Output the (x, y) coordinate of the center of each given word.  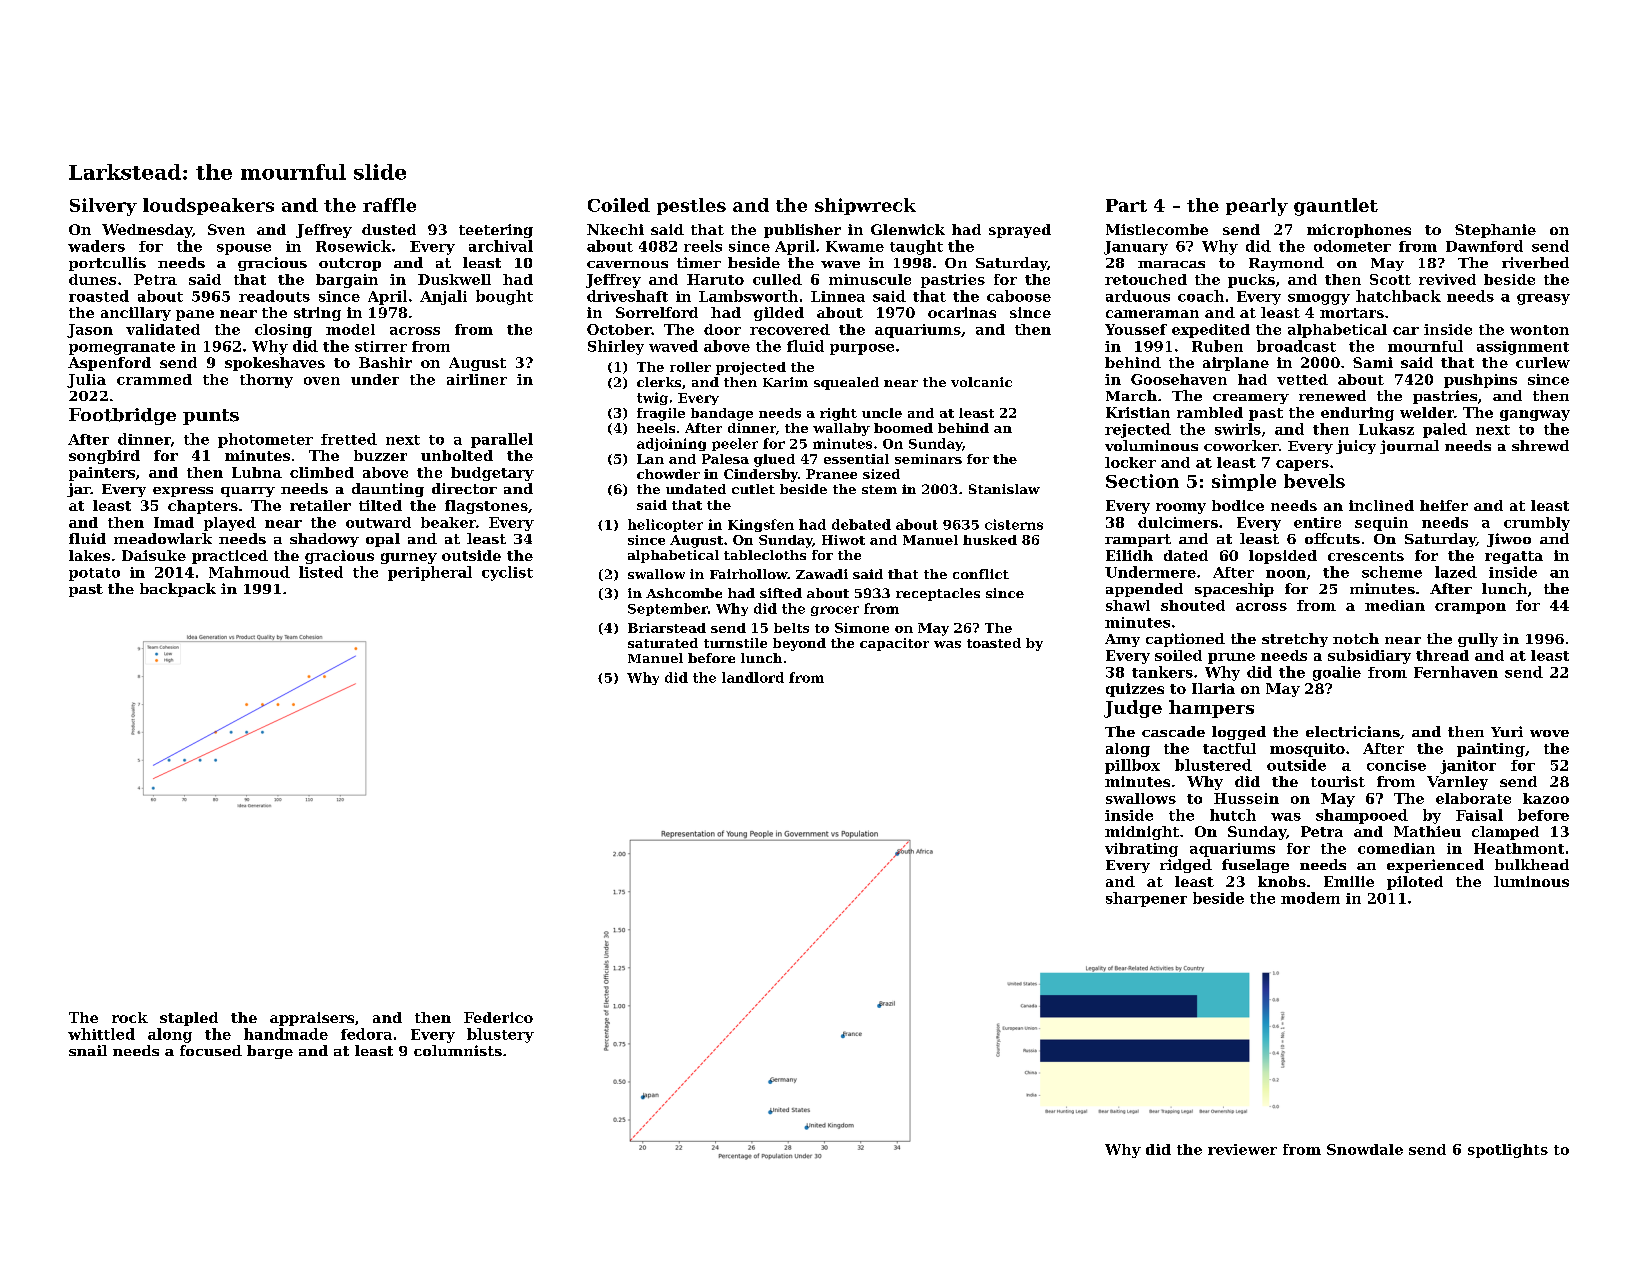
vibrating (1141, 850)
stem (879, 489)
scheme (1392, 572)
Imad (174, 522)
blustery (500, 1035)
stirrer (381, 346)
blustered (1213, 765)
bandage (722, 414)
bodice (1238, 505)
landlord (753, 677)
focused (211, 1050)
